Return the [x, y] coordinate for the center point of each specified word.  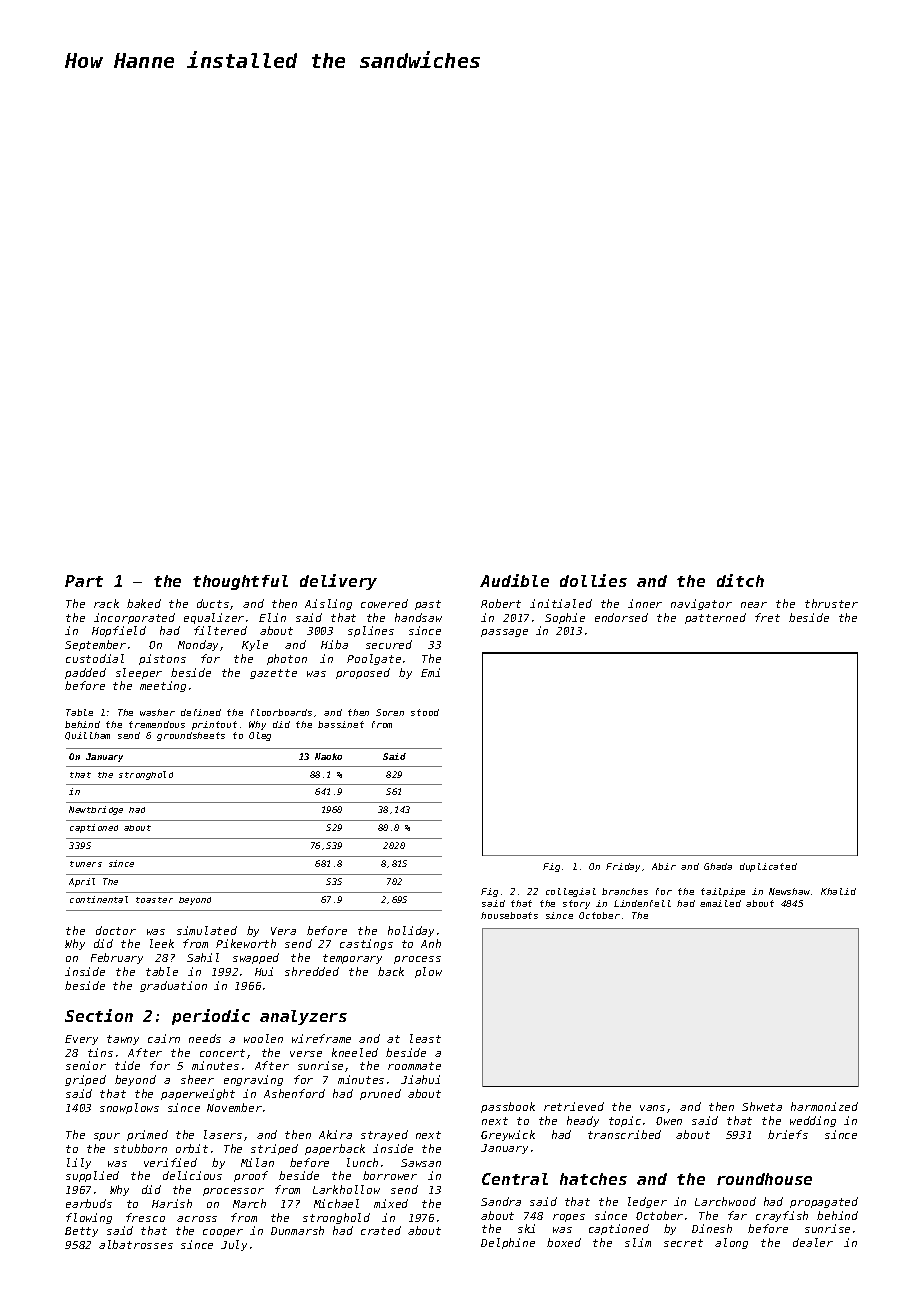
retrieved [574, 1106]
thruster [831, 603]
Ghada [718, 866]
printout [214, 725]
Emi [430, 672]
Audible [514, 580]
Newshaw [789, 891]
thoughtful [240, 582]
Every [81, 1040]
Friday [623, 867]
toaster [154, 900]
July [234, 1245]
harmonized [824, 1106]
